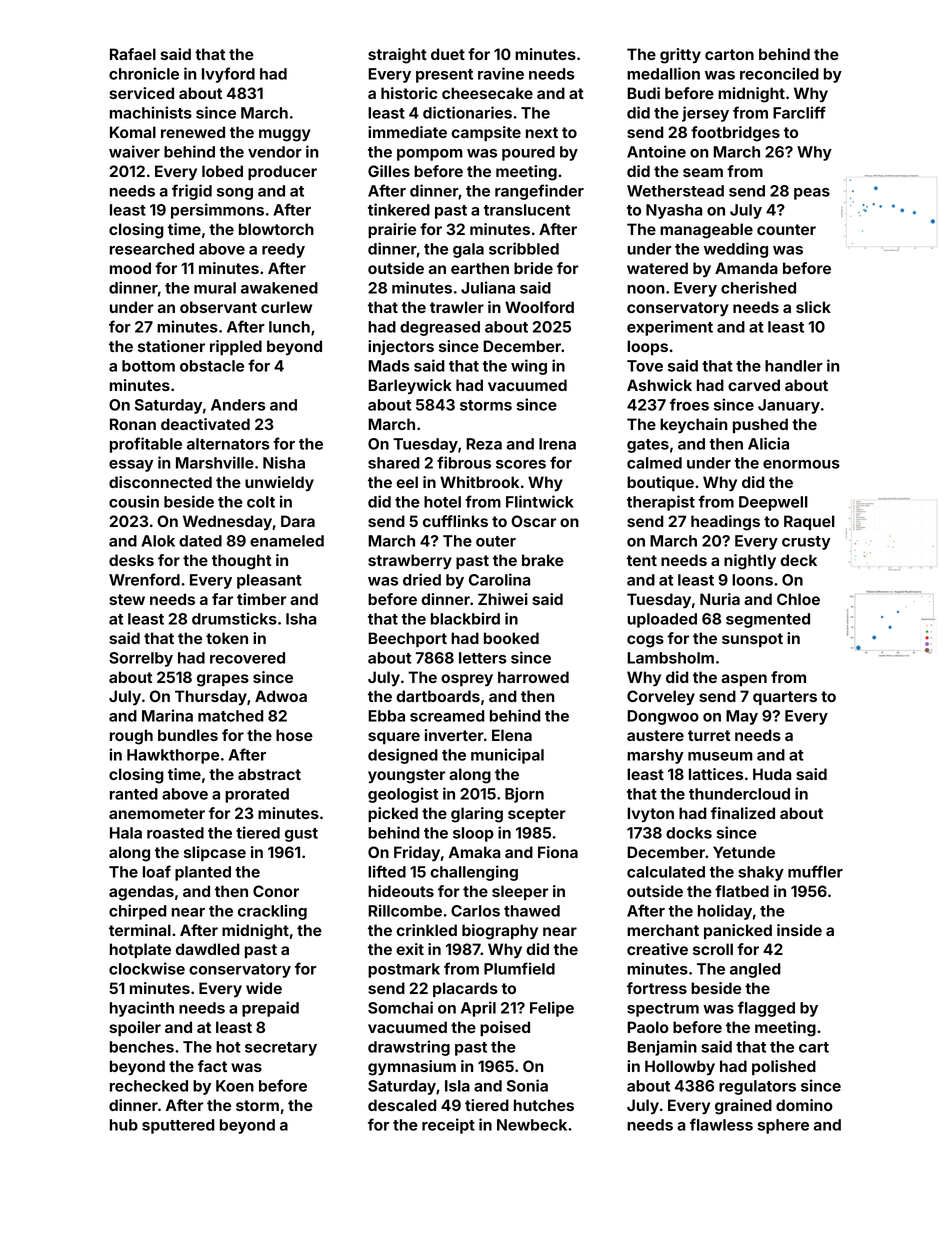  I want to click on Beechport, so click(407, 639).
